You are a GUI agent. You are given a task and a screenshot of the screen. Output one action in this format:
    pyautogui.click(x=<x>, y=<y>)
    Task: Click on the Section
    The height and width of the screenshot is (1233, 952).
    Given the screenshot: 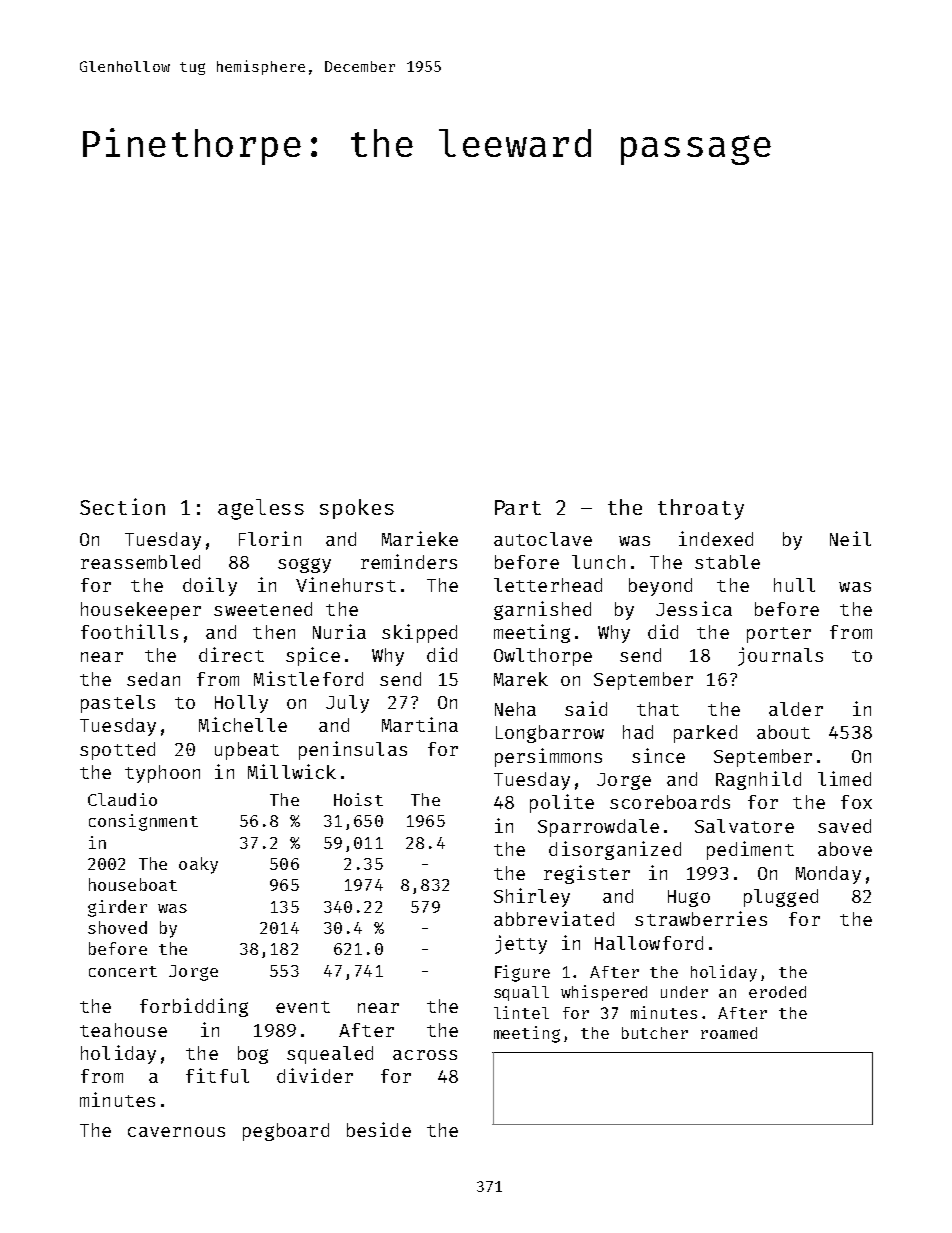 What is the action you would take?
    pyautogui.click(x=122, y=506)
